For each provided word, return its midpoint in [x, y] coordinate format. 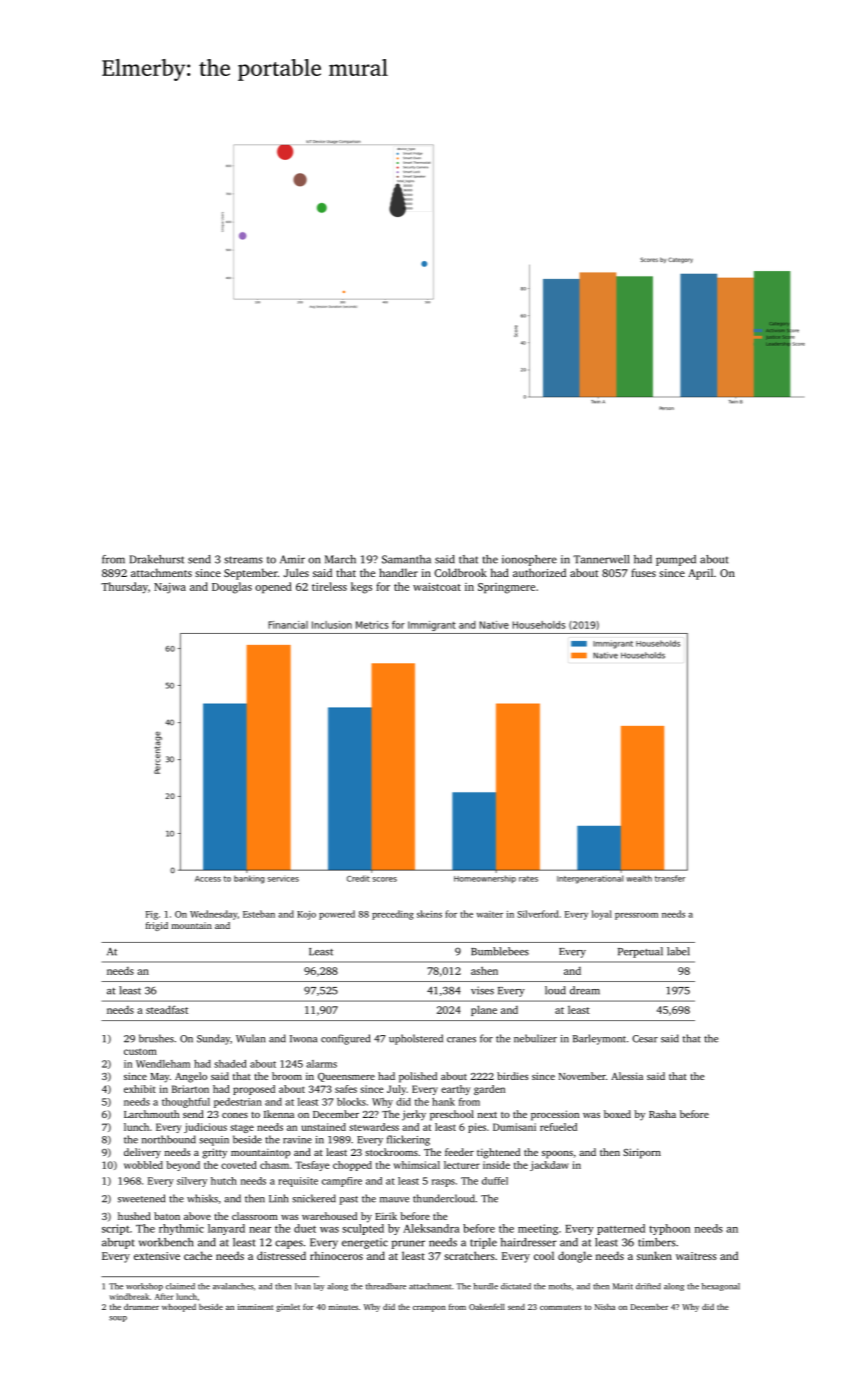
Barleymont [599, 1039]
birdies [513, 1076]
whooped [179, 1308]
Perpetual [640, 952]
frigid [157, 926]
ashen [484, 970]
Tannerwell [601, 559]
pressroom [636, 916]
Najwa [170, 588]
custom [140, 1051]
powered [337, 915]
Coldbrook [461, 572]
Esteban [259, 914]
